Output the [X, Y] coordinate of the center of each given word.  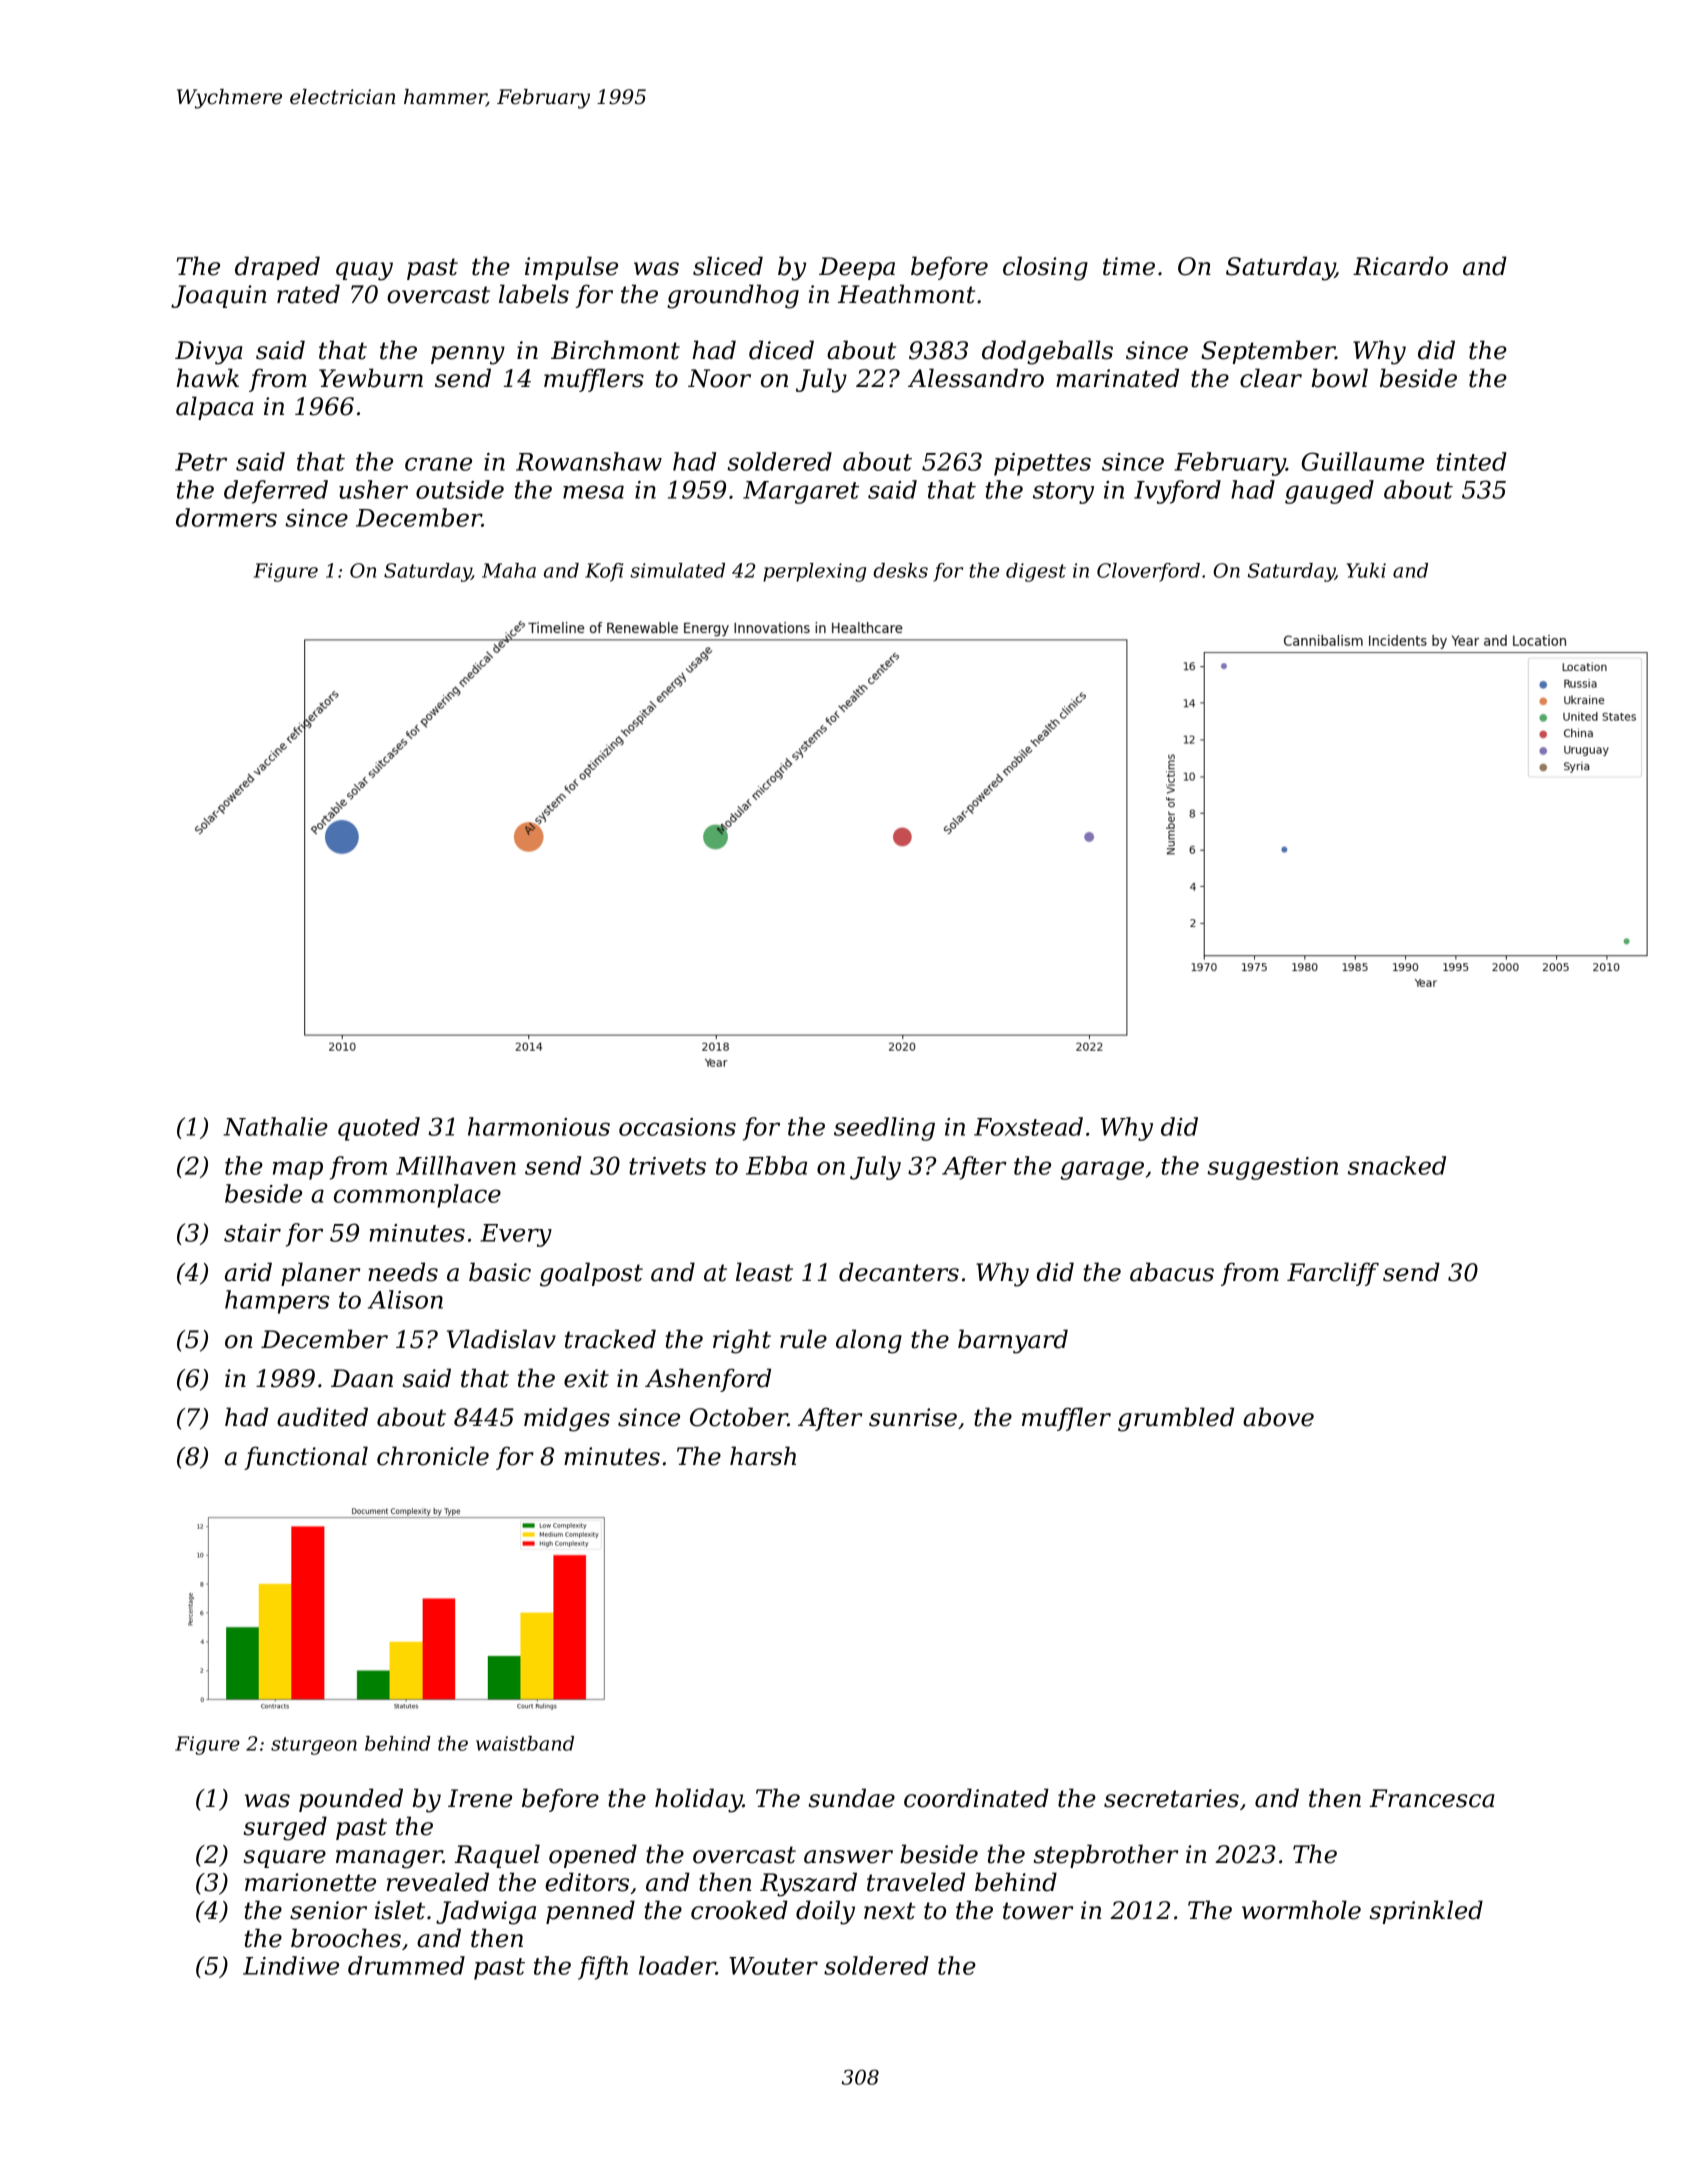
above [1278, 1417]
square [284, 1859]
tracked [610, 1339]
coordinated [976, 1798]
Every [516, 1235]
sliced [728, 266]
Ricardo [1400, 266]
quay [364, 271]
